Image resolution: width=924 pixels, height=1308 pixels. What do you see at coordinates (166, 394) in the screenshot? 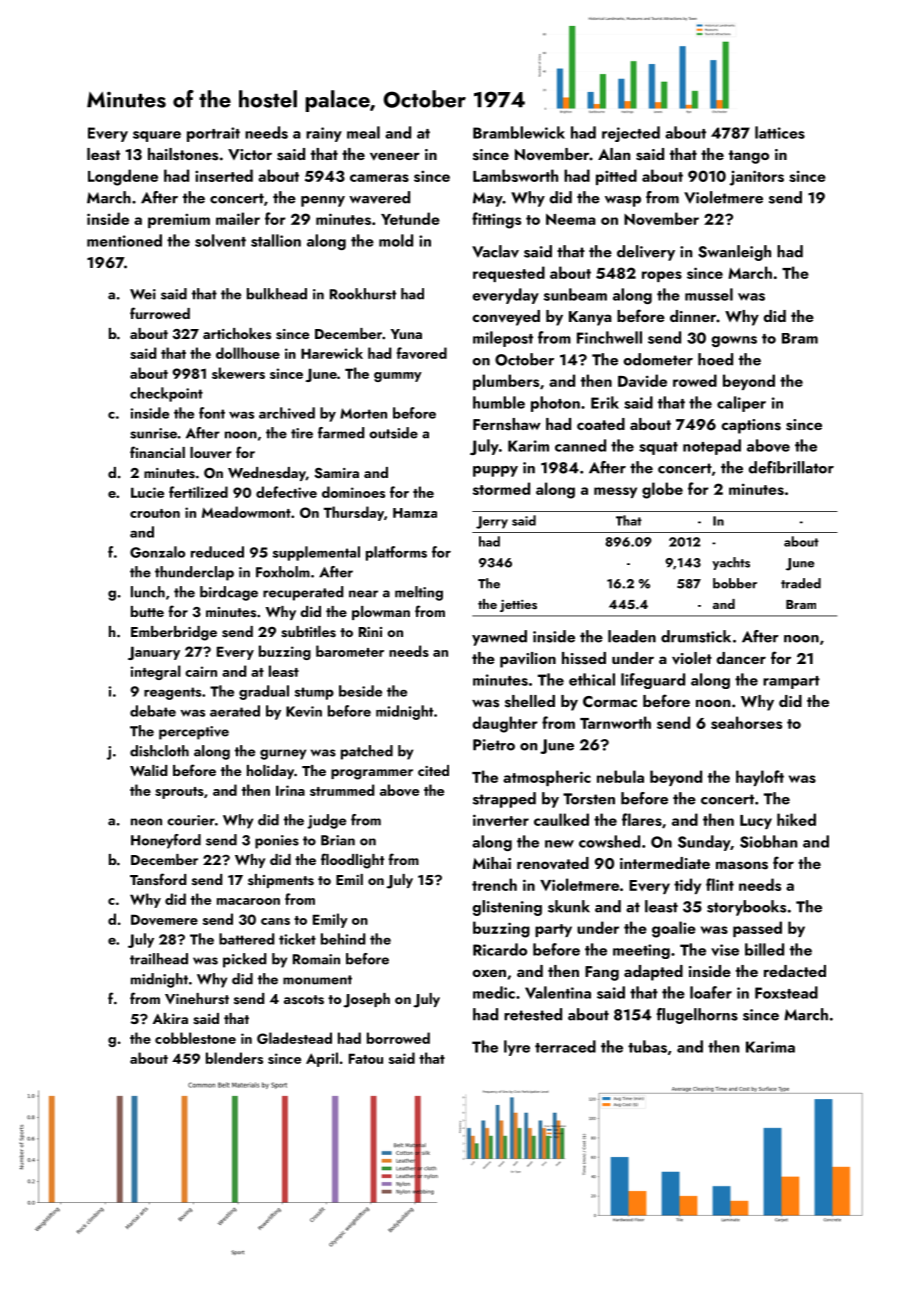
I see `checkpoint` at bounding box center [166, 394].
